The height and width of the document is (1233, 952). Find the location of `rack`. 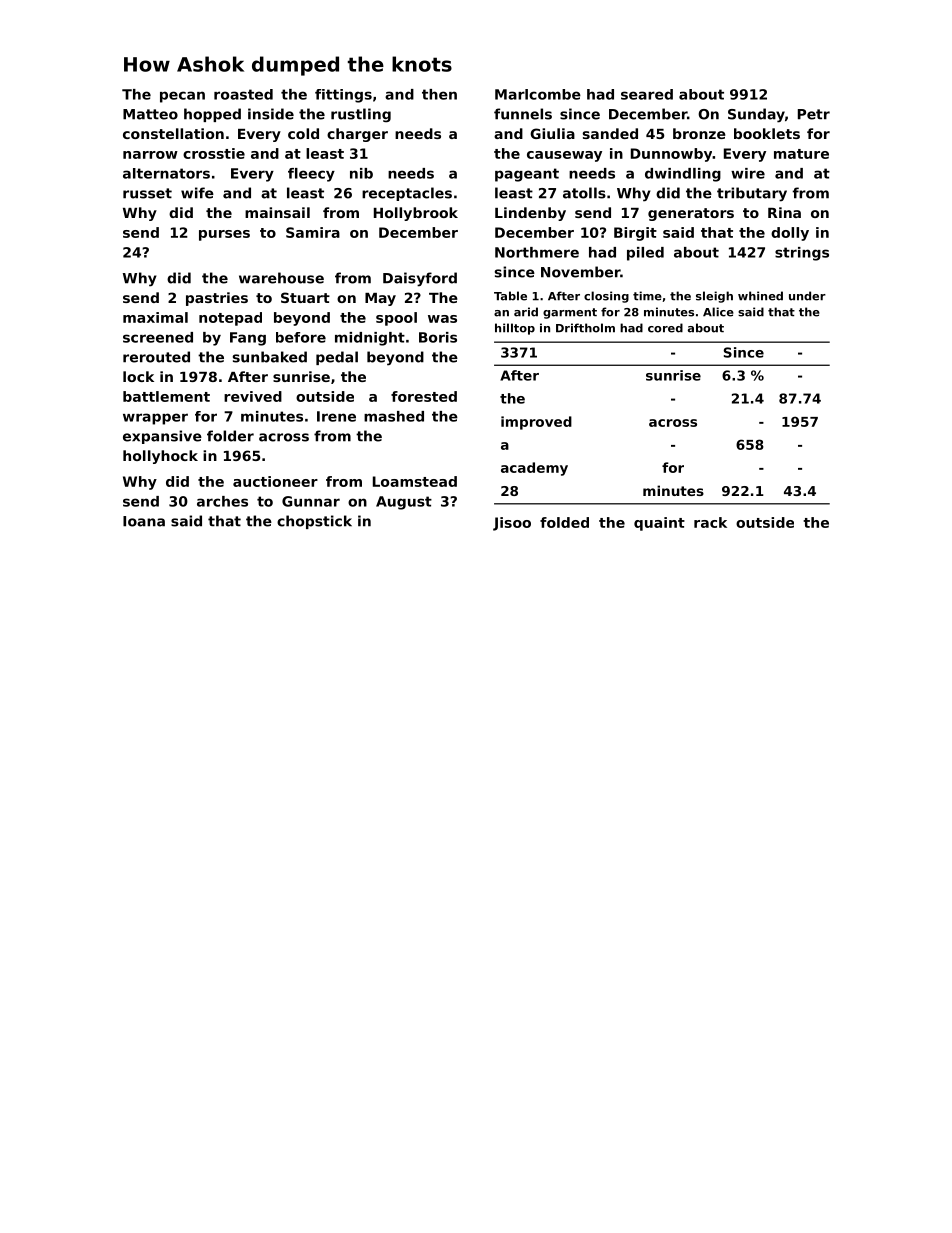

rack is located at coordinates (710, 522).
